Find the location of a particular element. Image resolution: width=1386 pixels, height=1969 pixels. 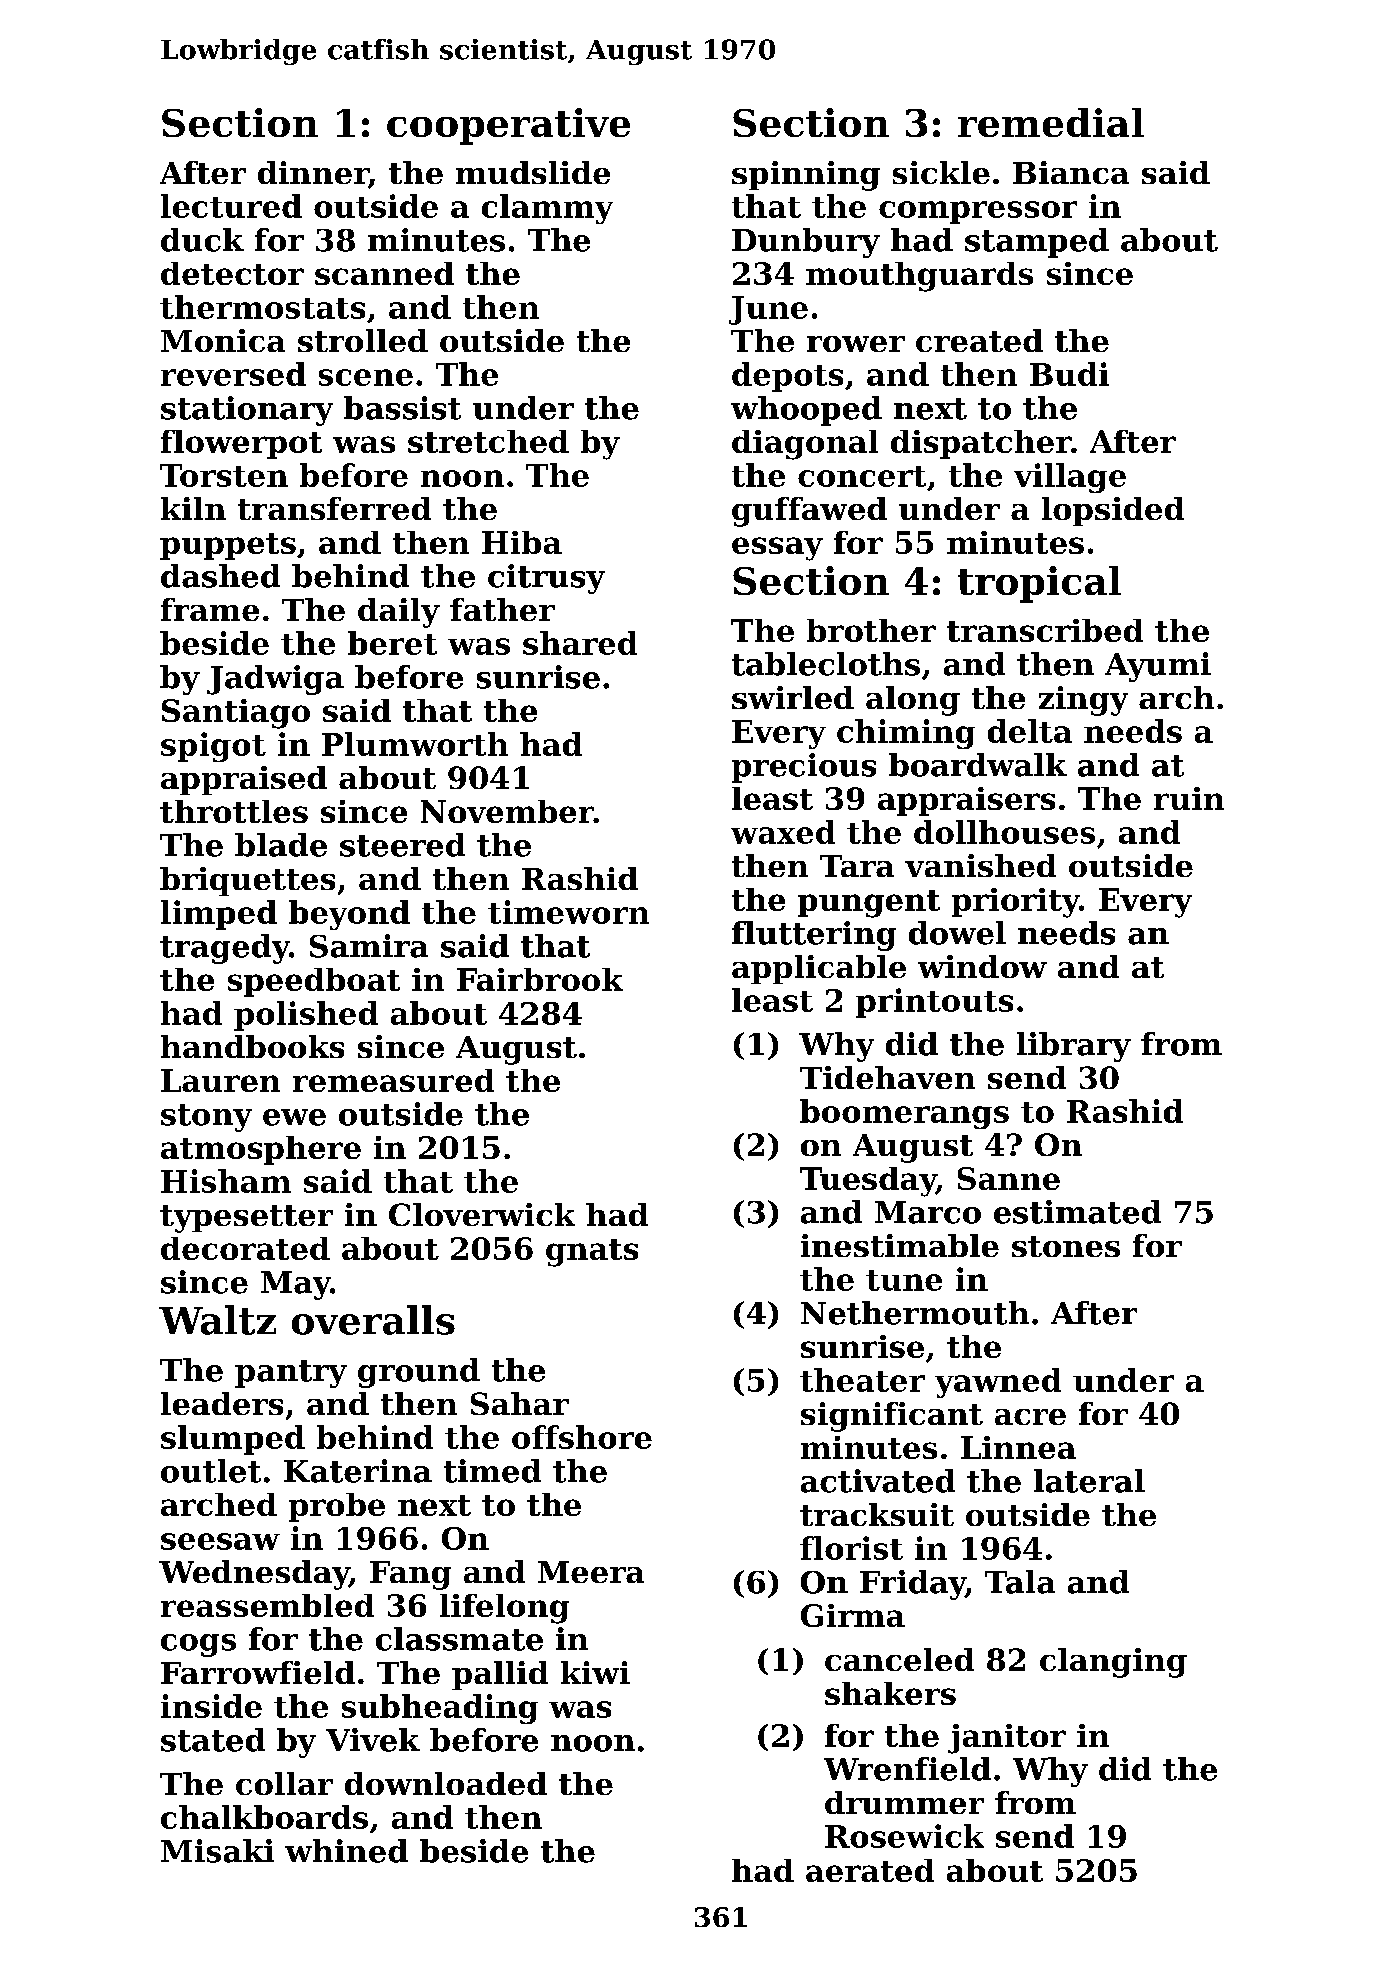

kiwi is located at coordinates (595, 1672).
